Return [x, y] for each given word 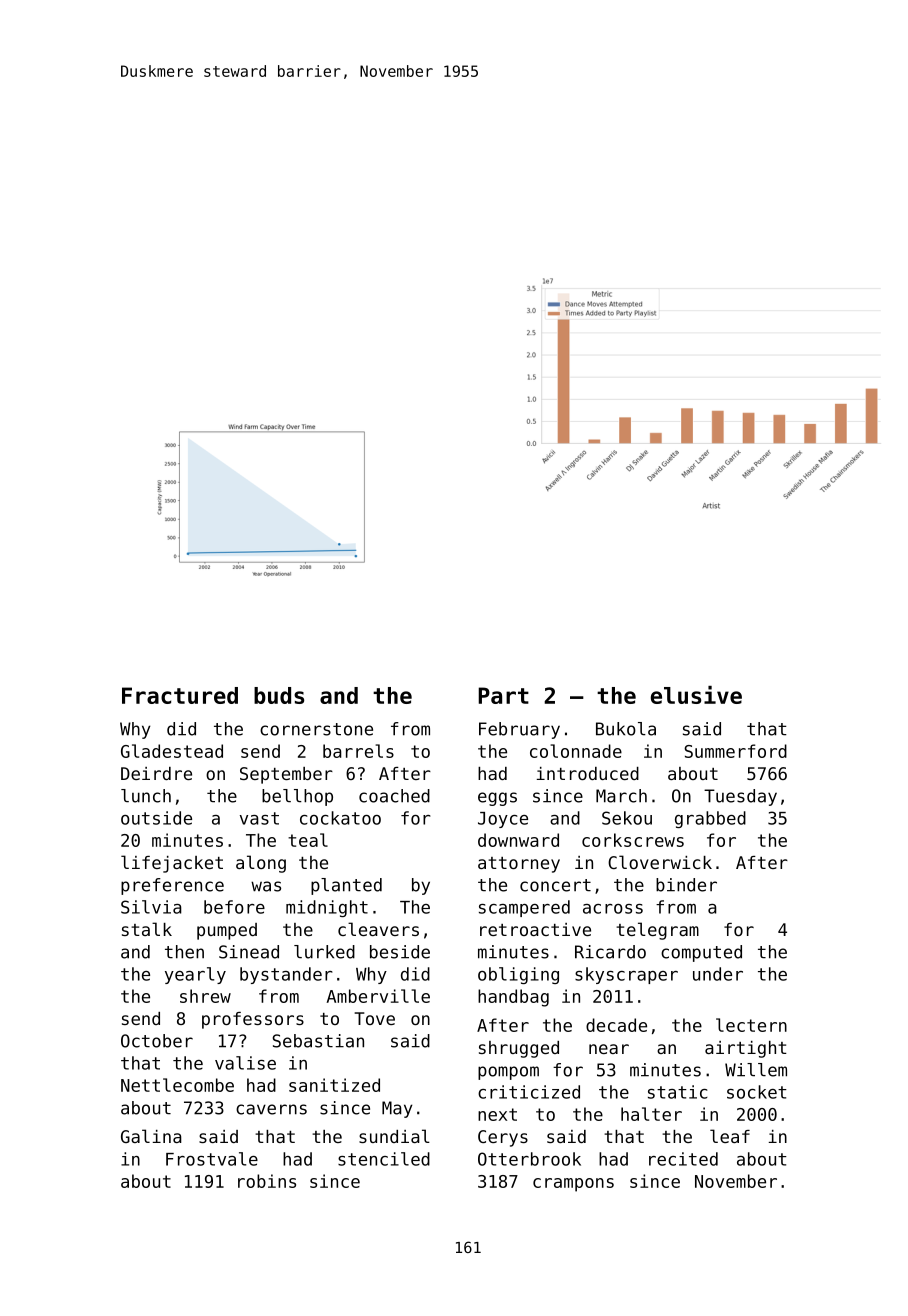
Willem [756, 1070]
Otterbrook [529, 1159]
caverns [271, 1109]
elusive [696, 695]
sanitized [334, 1085]
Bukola [626, 729]
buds [279, 695]
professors [253, 1020]
